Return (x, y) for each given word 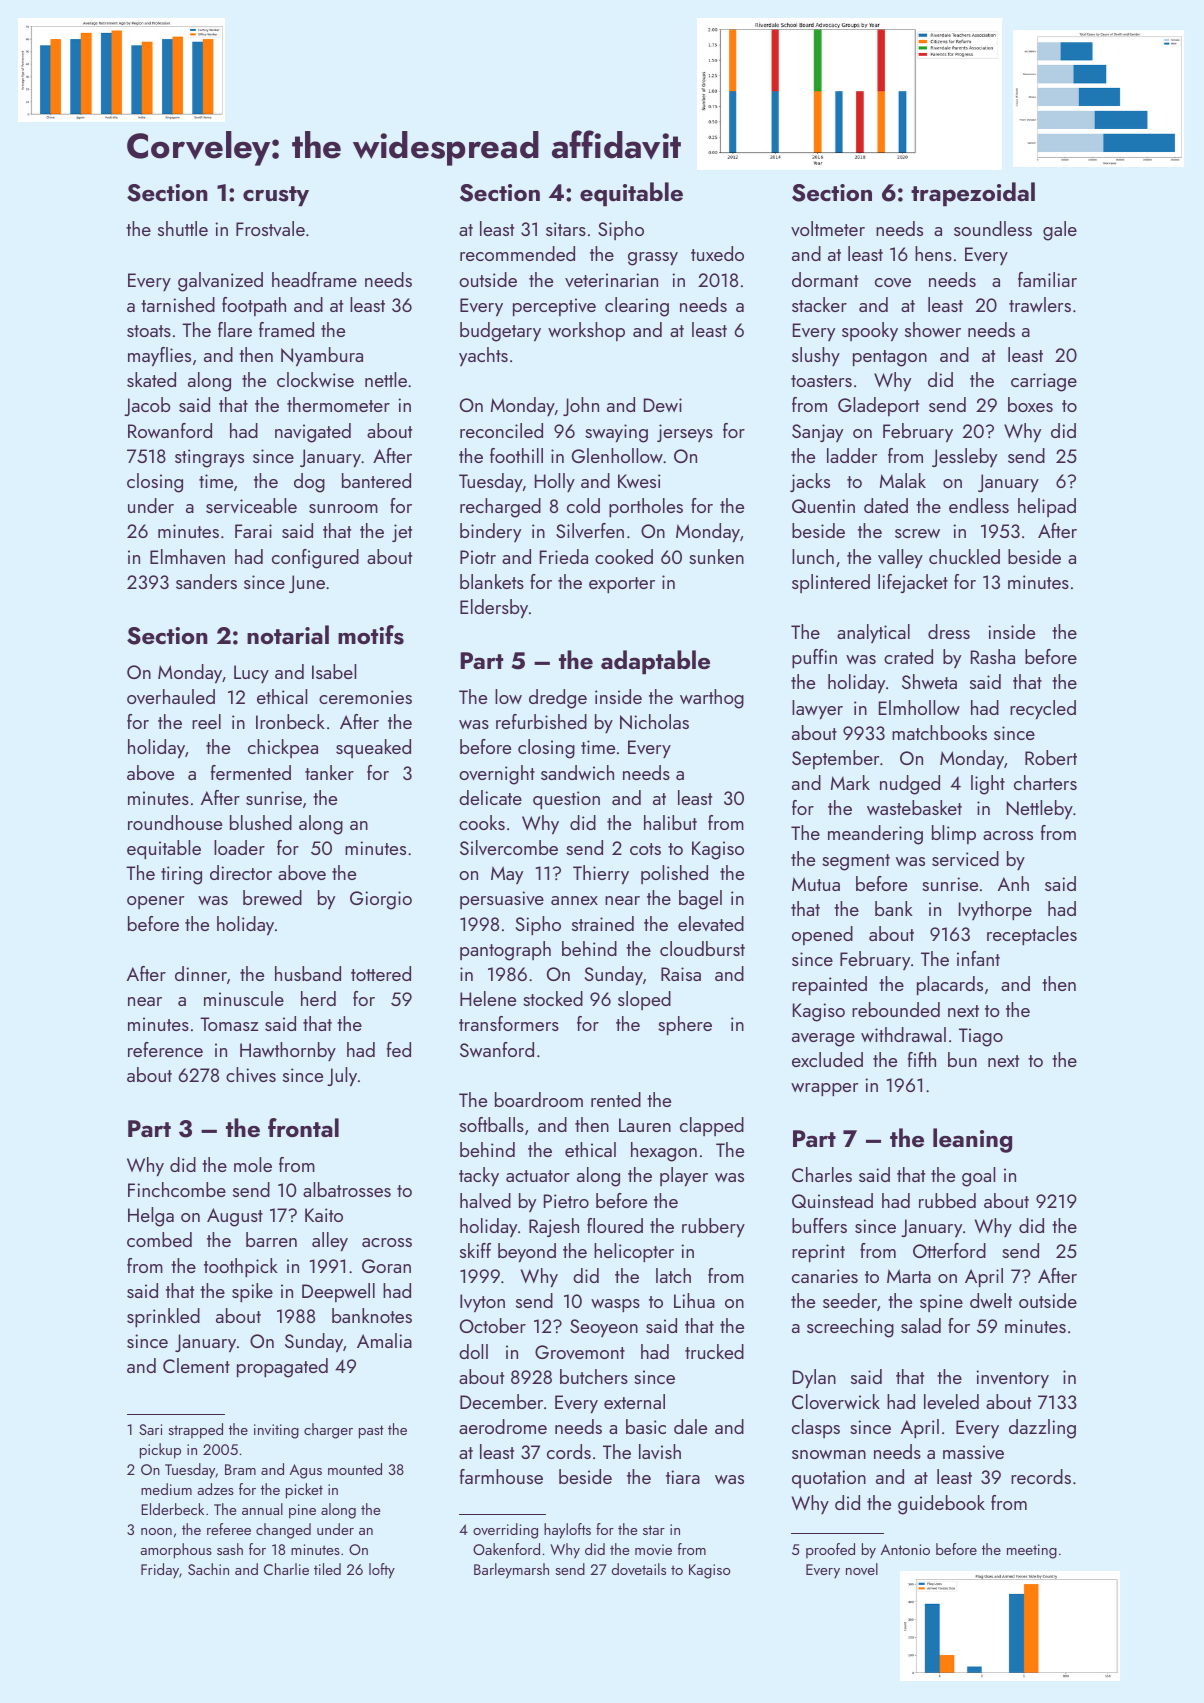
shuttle (183, 228)
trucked (714, 1351)
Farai (253, 531)
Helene (488, 998)
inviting (276, 1431)
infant (978, 958)
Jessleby (964, 457)
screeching (850, 1328)
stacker (819, 304)
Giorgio (381, 900)
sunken (716, 556)
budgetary (500, 332)
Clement (196, 1365)
